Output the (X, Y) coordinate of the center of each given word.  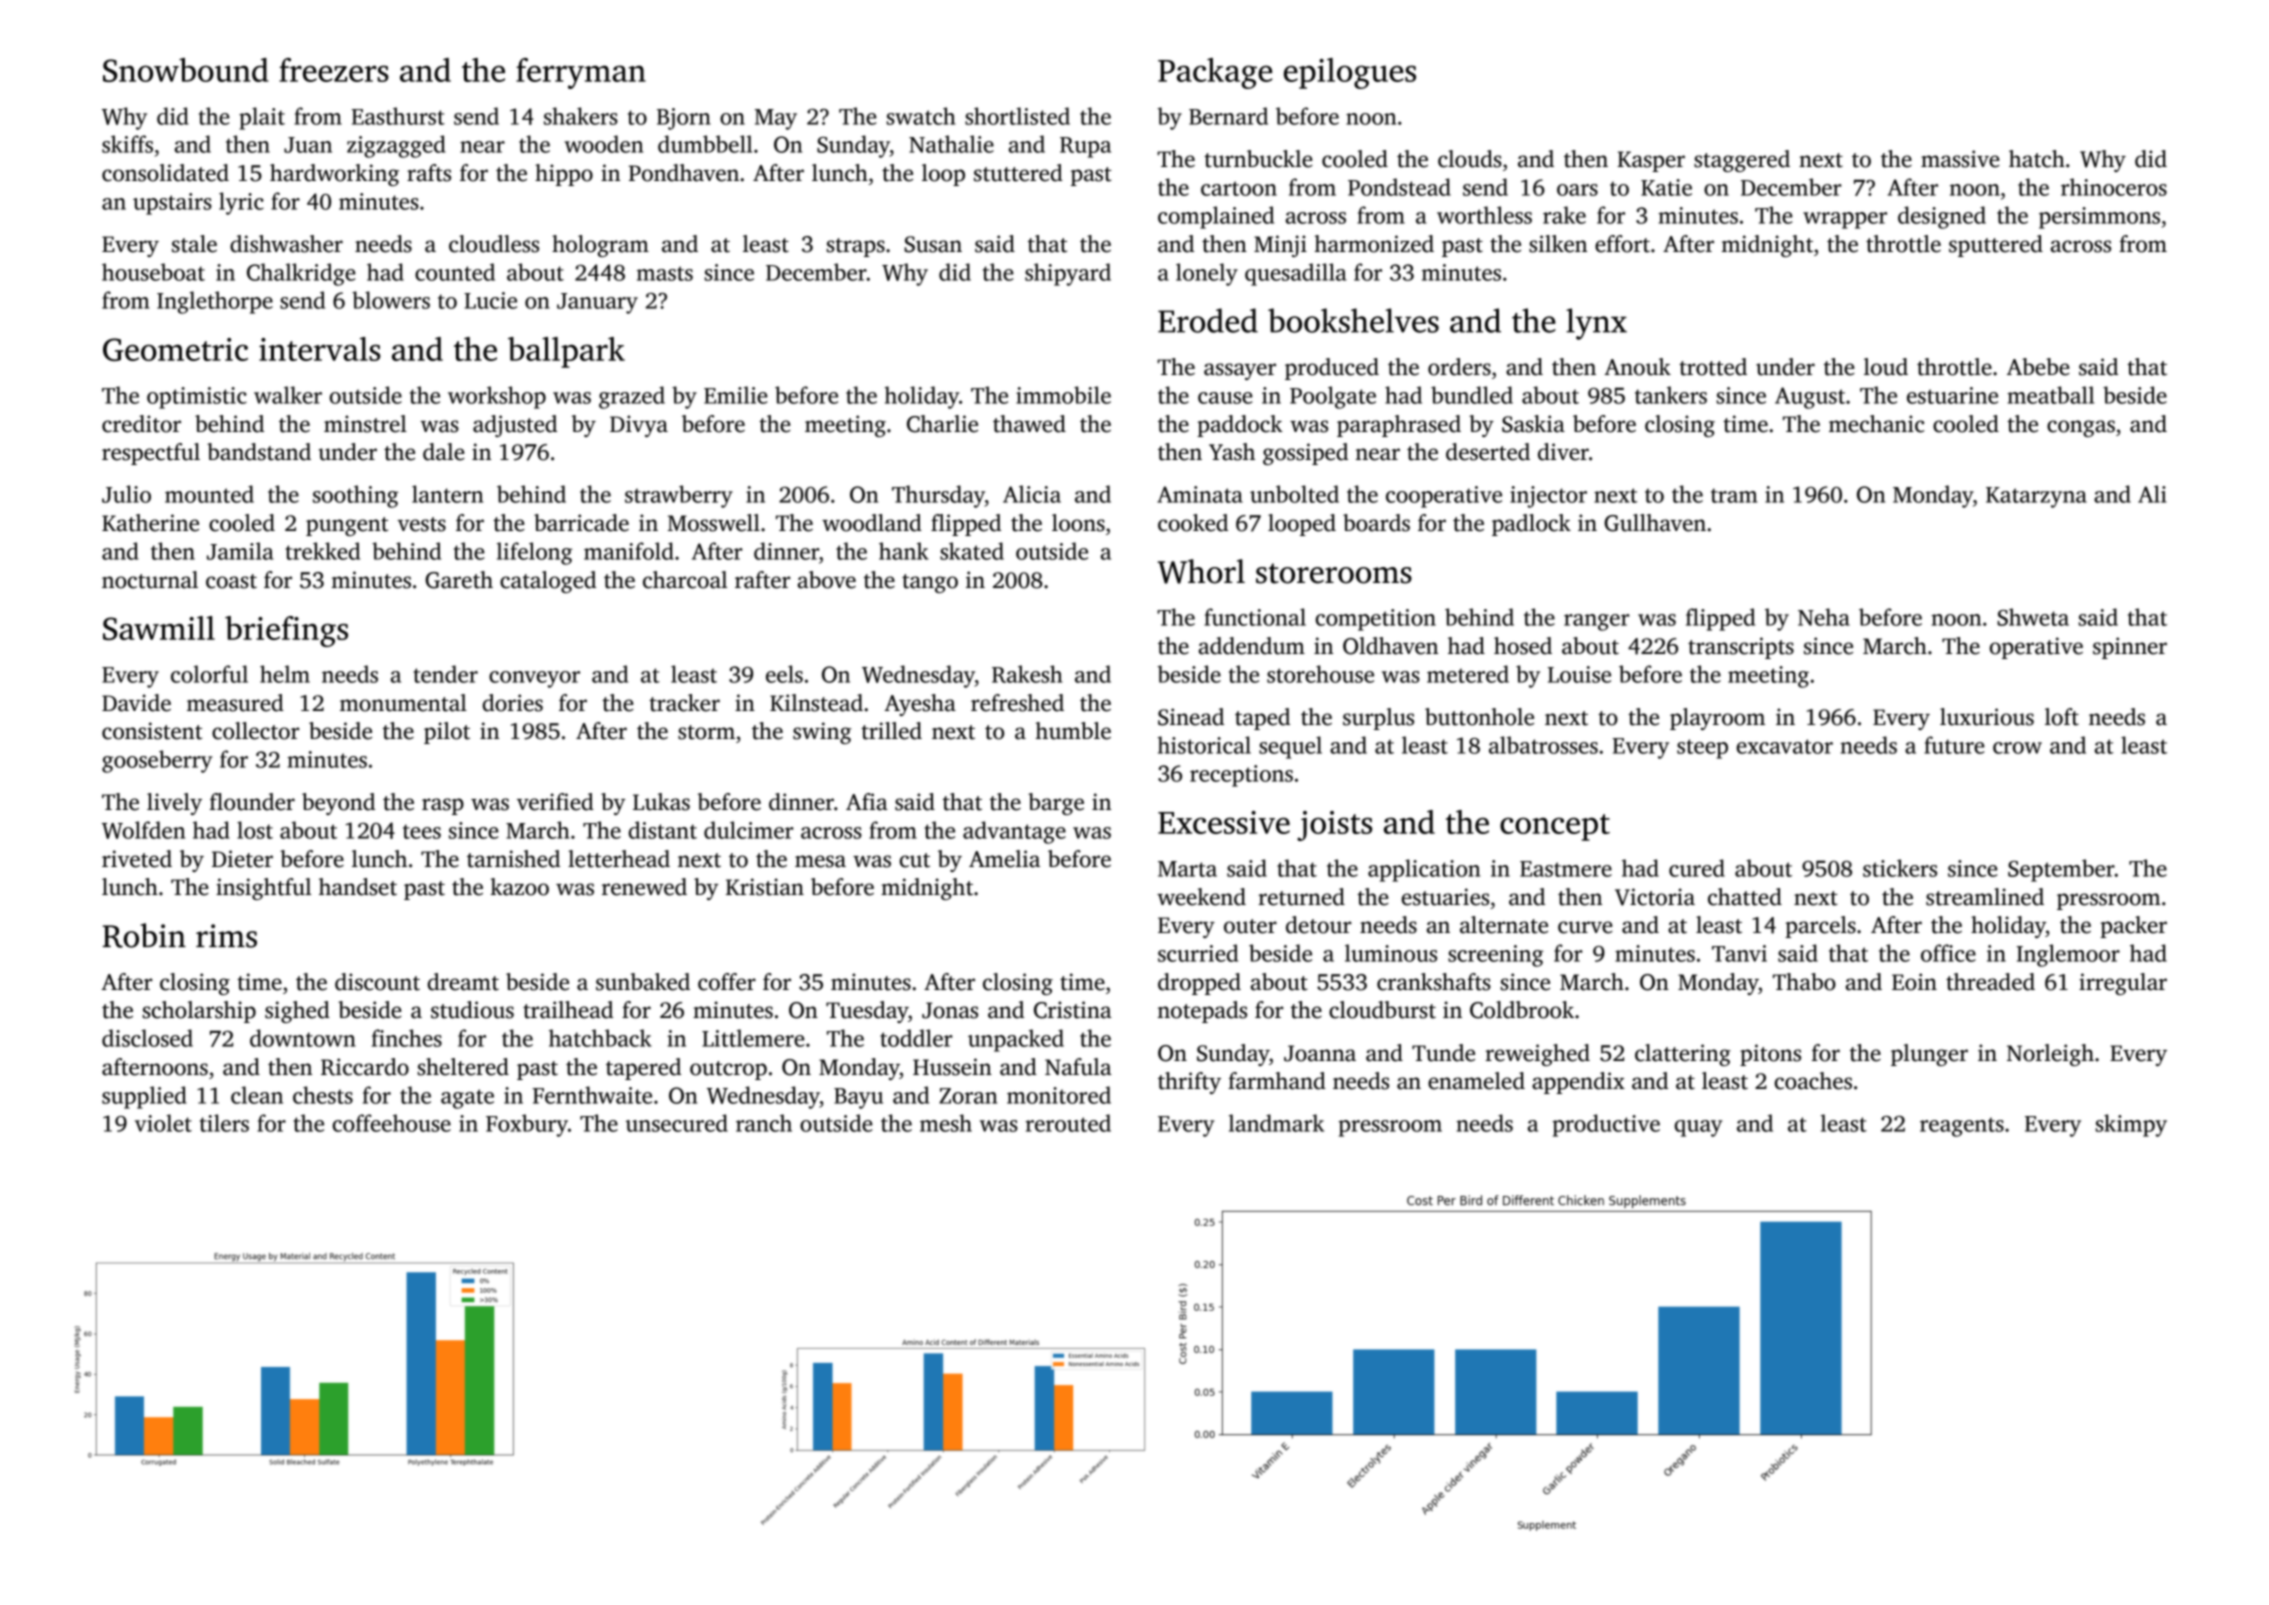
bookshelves (1353, 320)
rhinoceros (2114, 187)
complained (1216, 217)
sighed (297, 1012)
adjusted (515, 426)
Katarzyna (2036, 497)
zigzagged (396, 146)
